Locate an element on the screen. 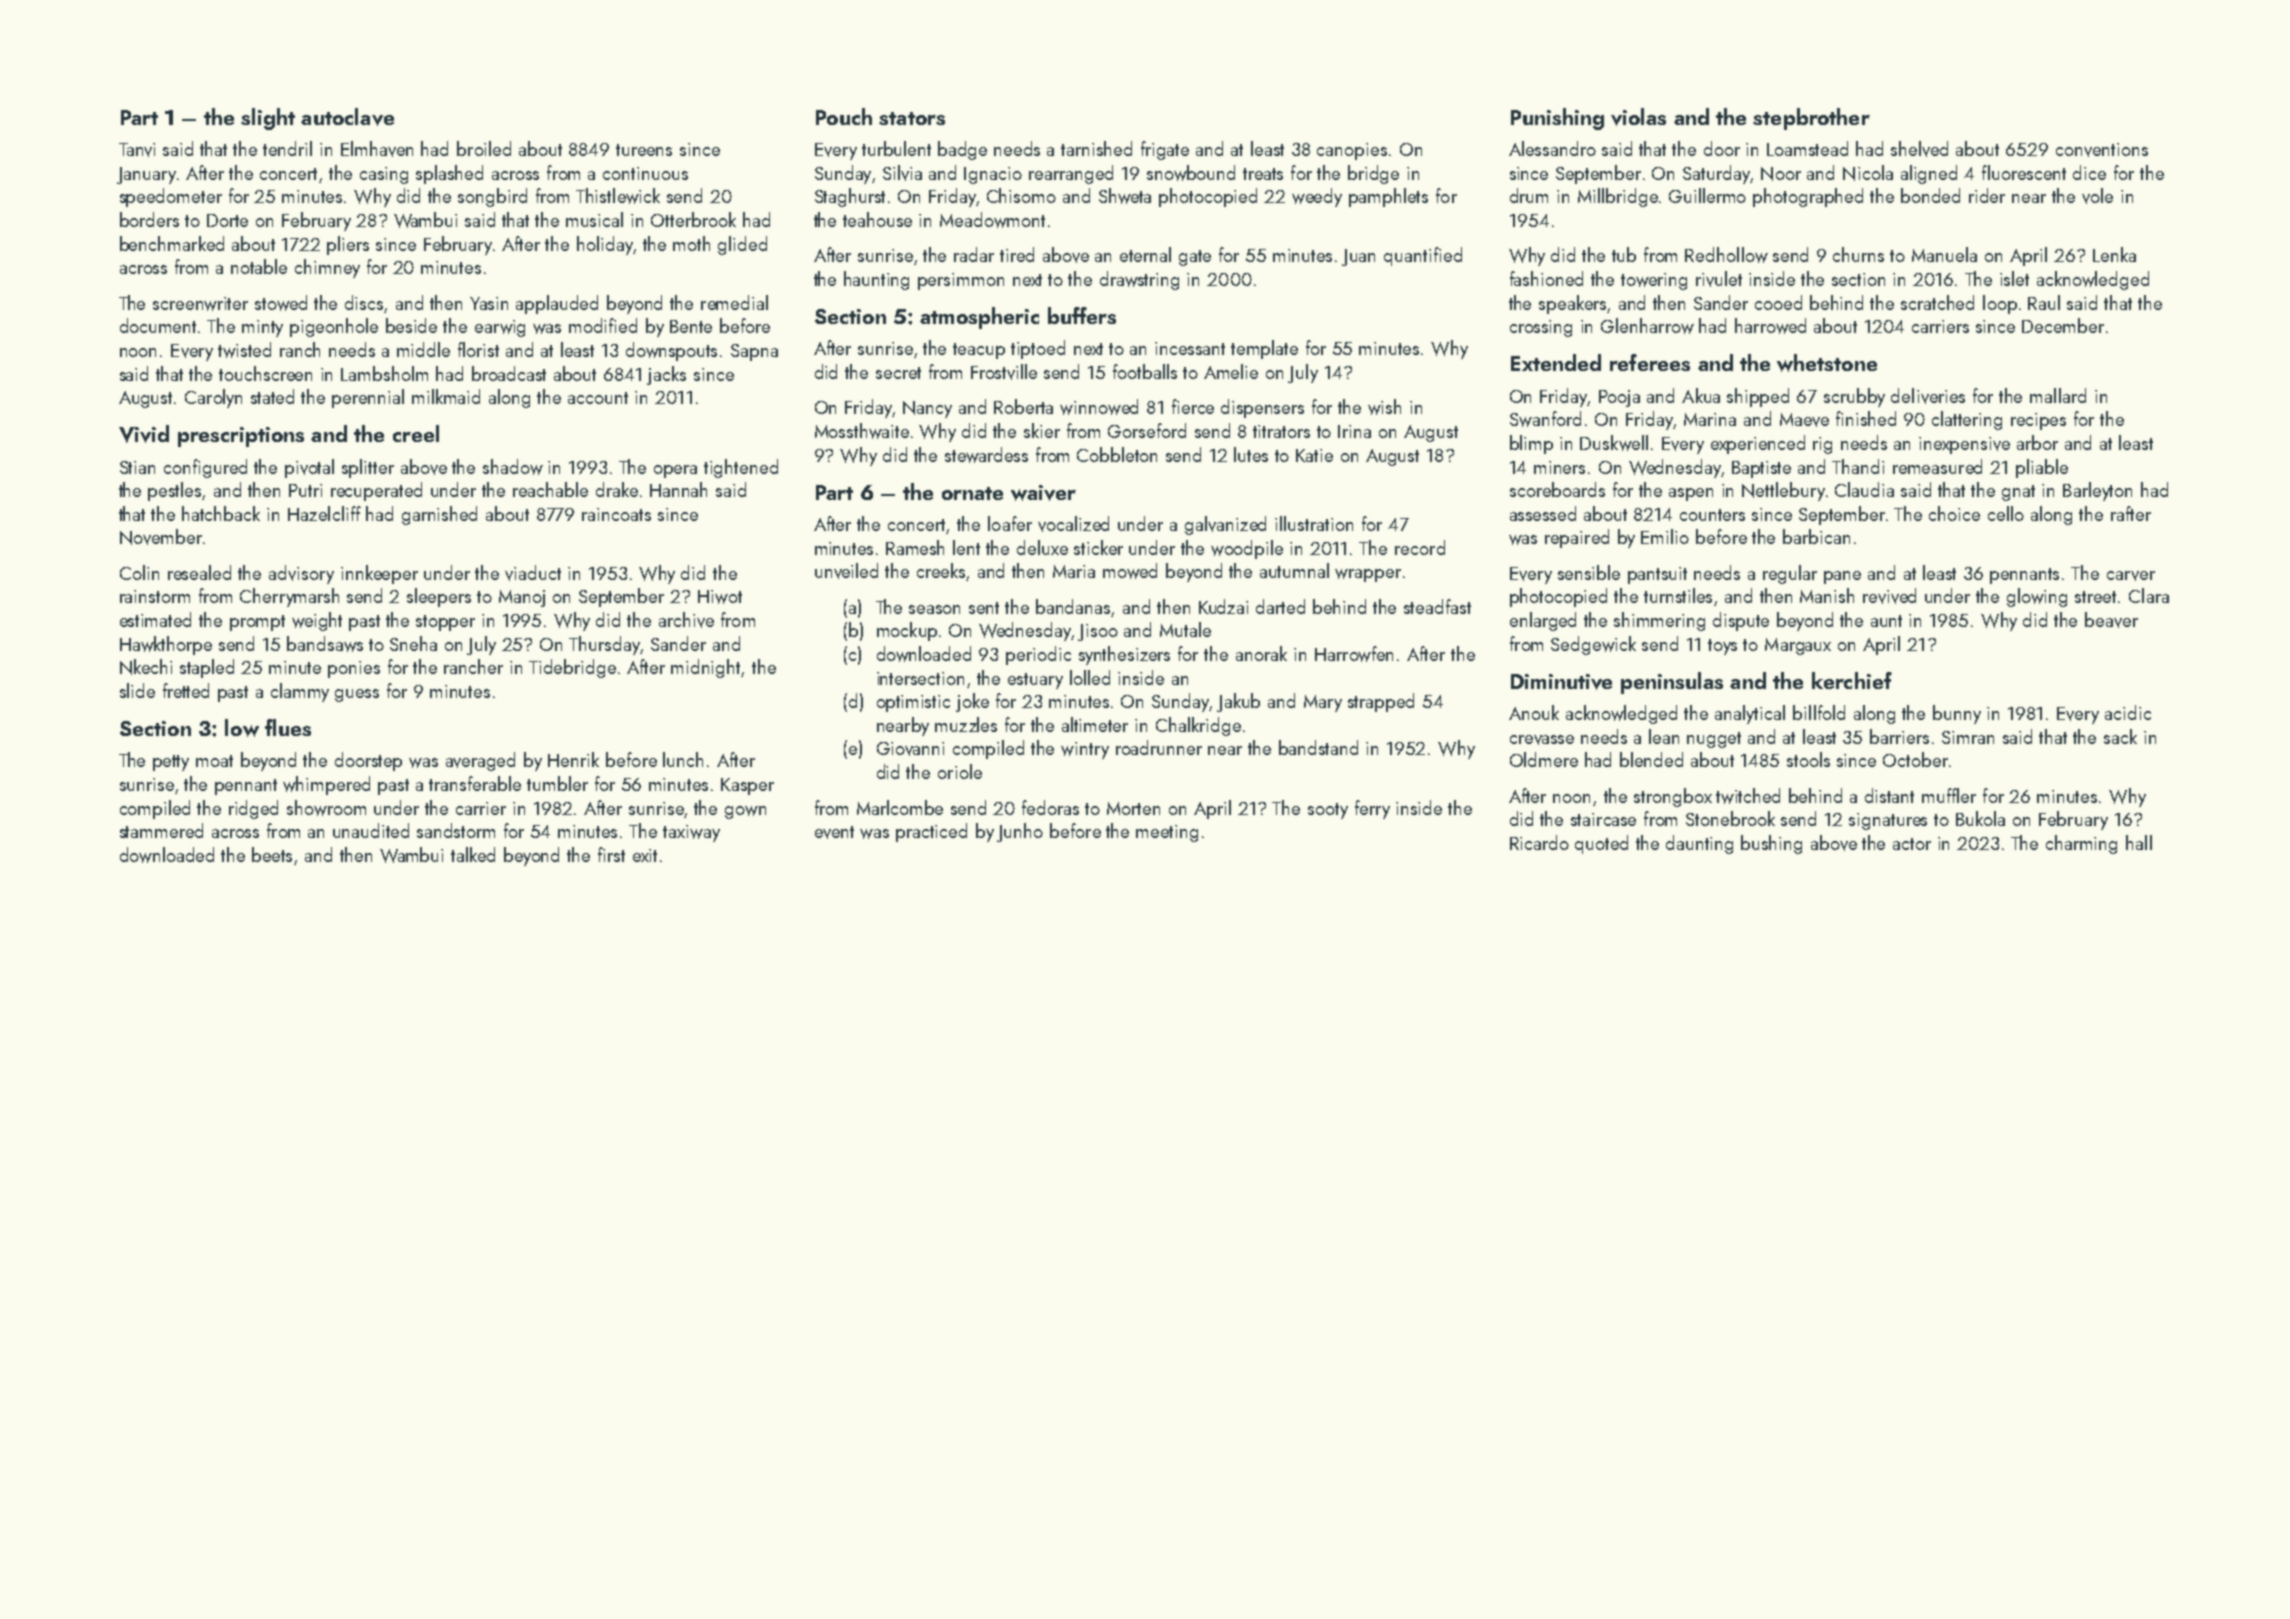 The width and height of the screenshot is (2290, 1619). Mutale is located at coordinates (1185, 629).
